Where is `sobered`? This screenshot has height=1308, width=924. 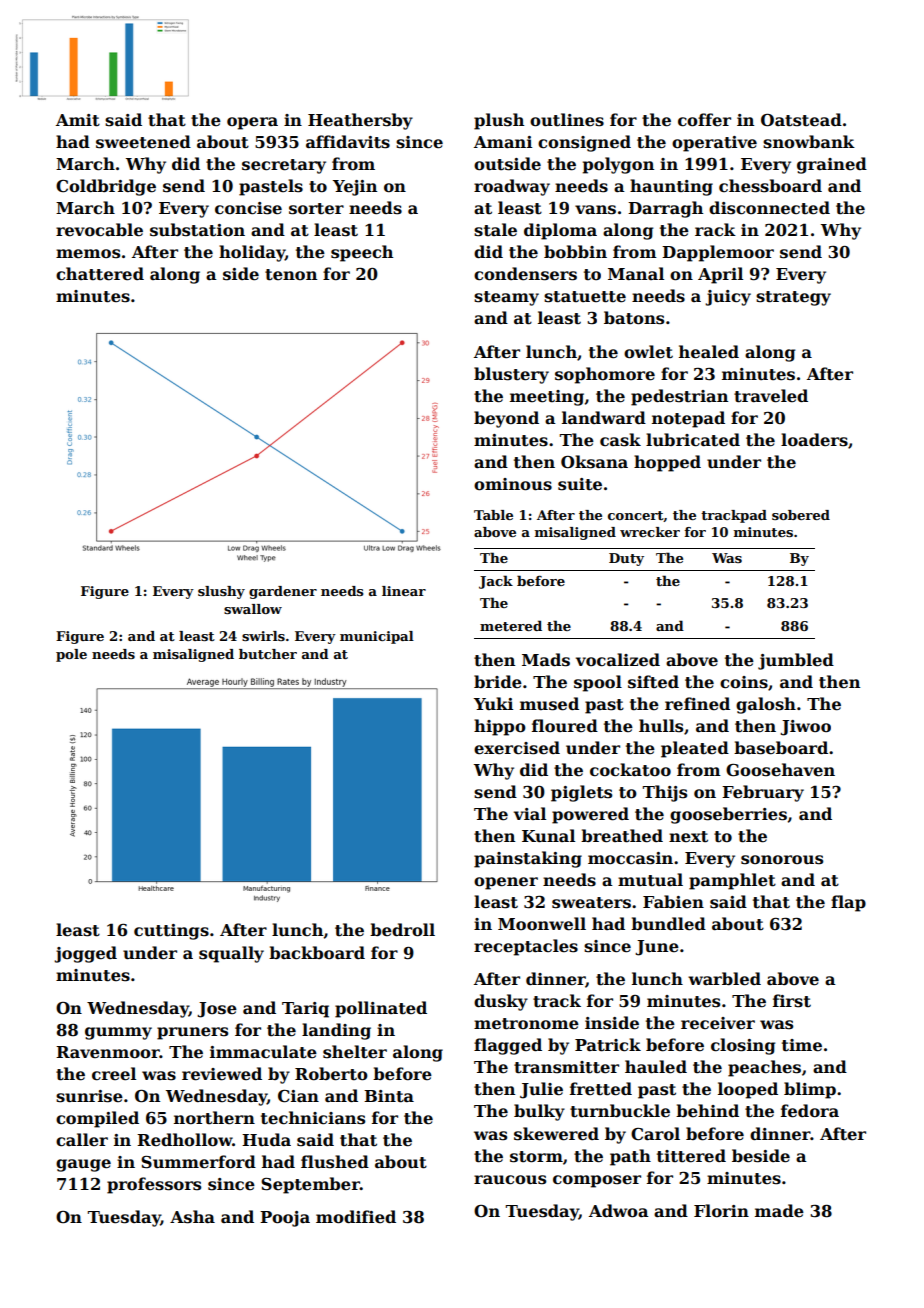 sobered is located at coordinates (801, 515).
